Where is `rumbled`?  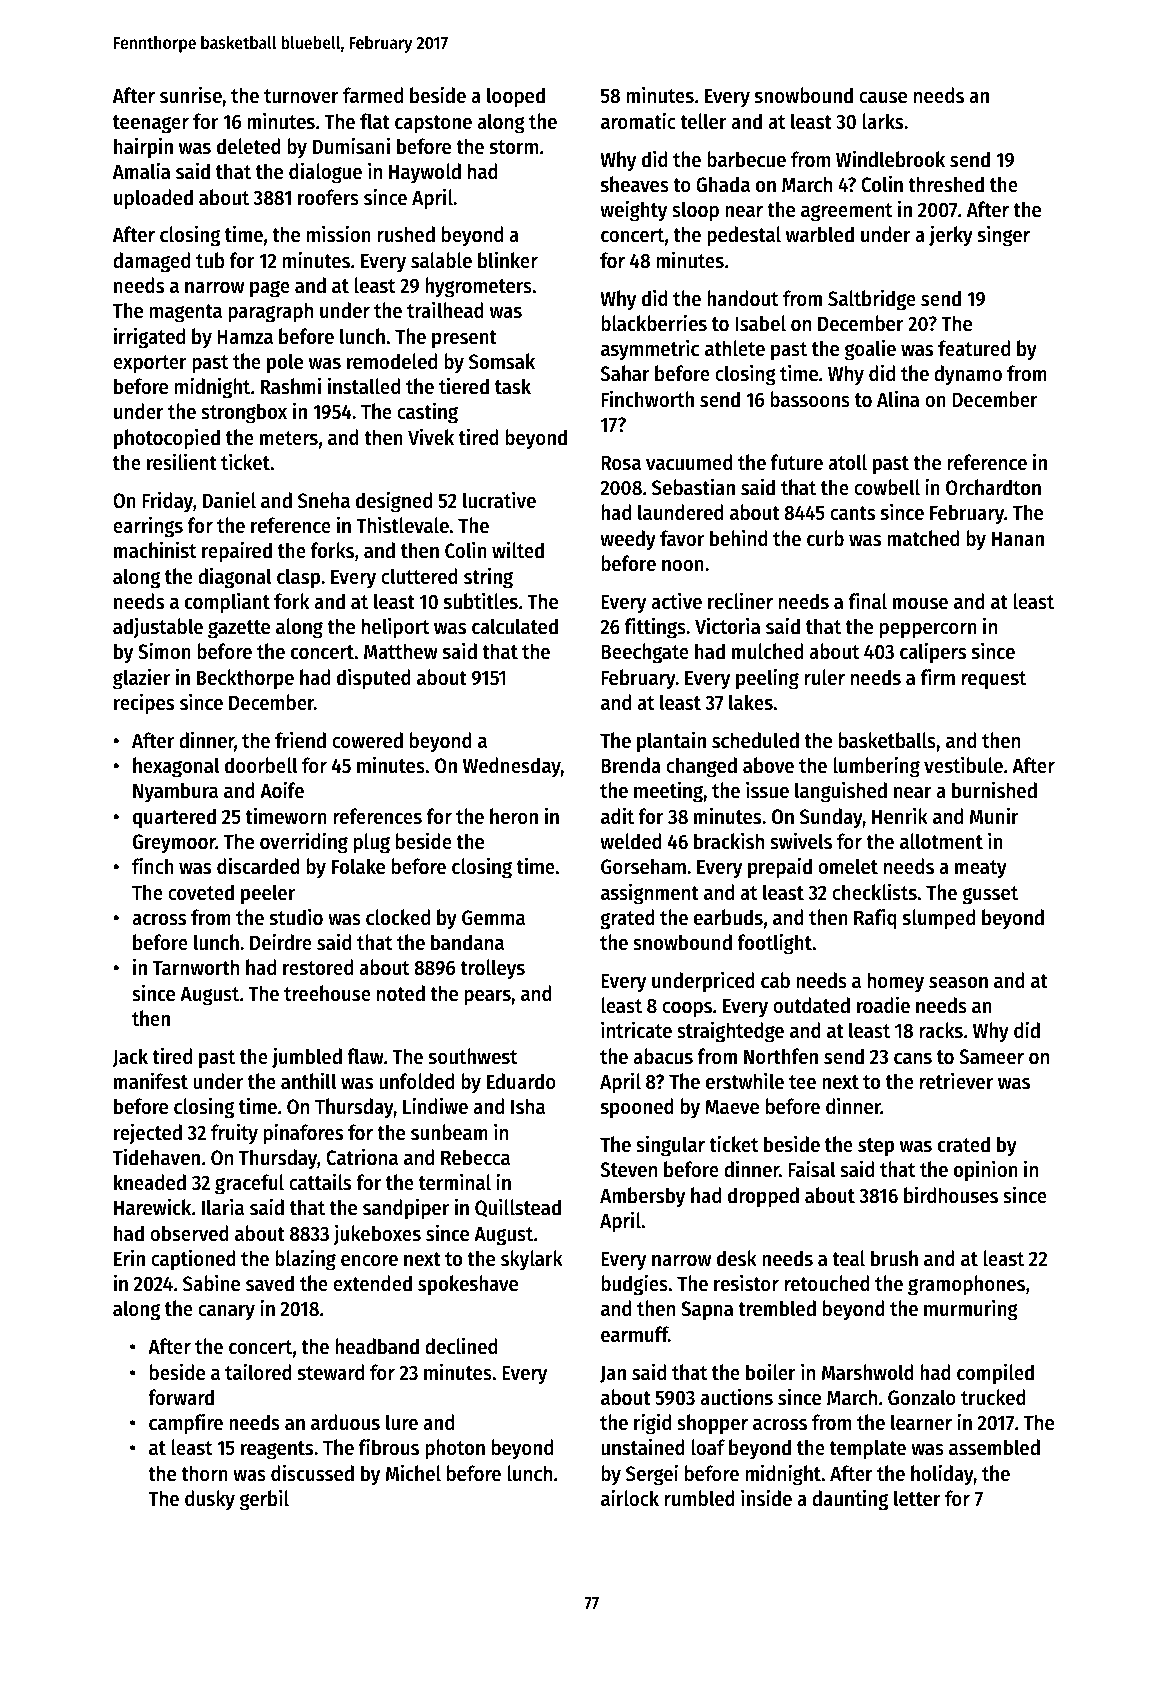
rumbled is located at coordinates (699, 1498).
